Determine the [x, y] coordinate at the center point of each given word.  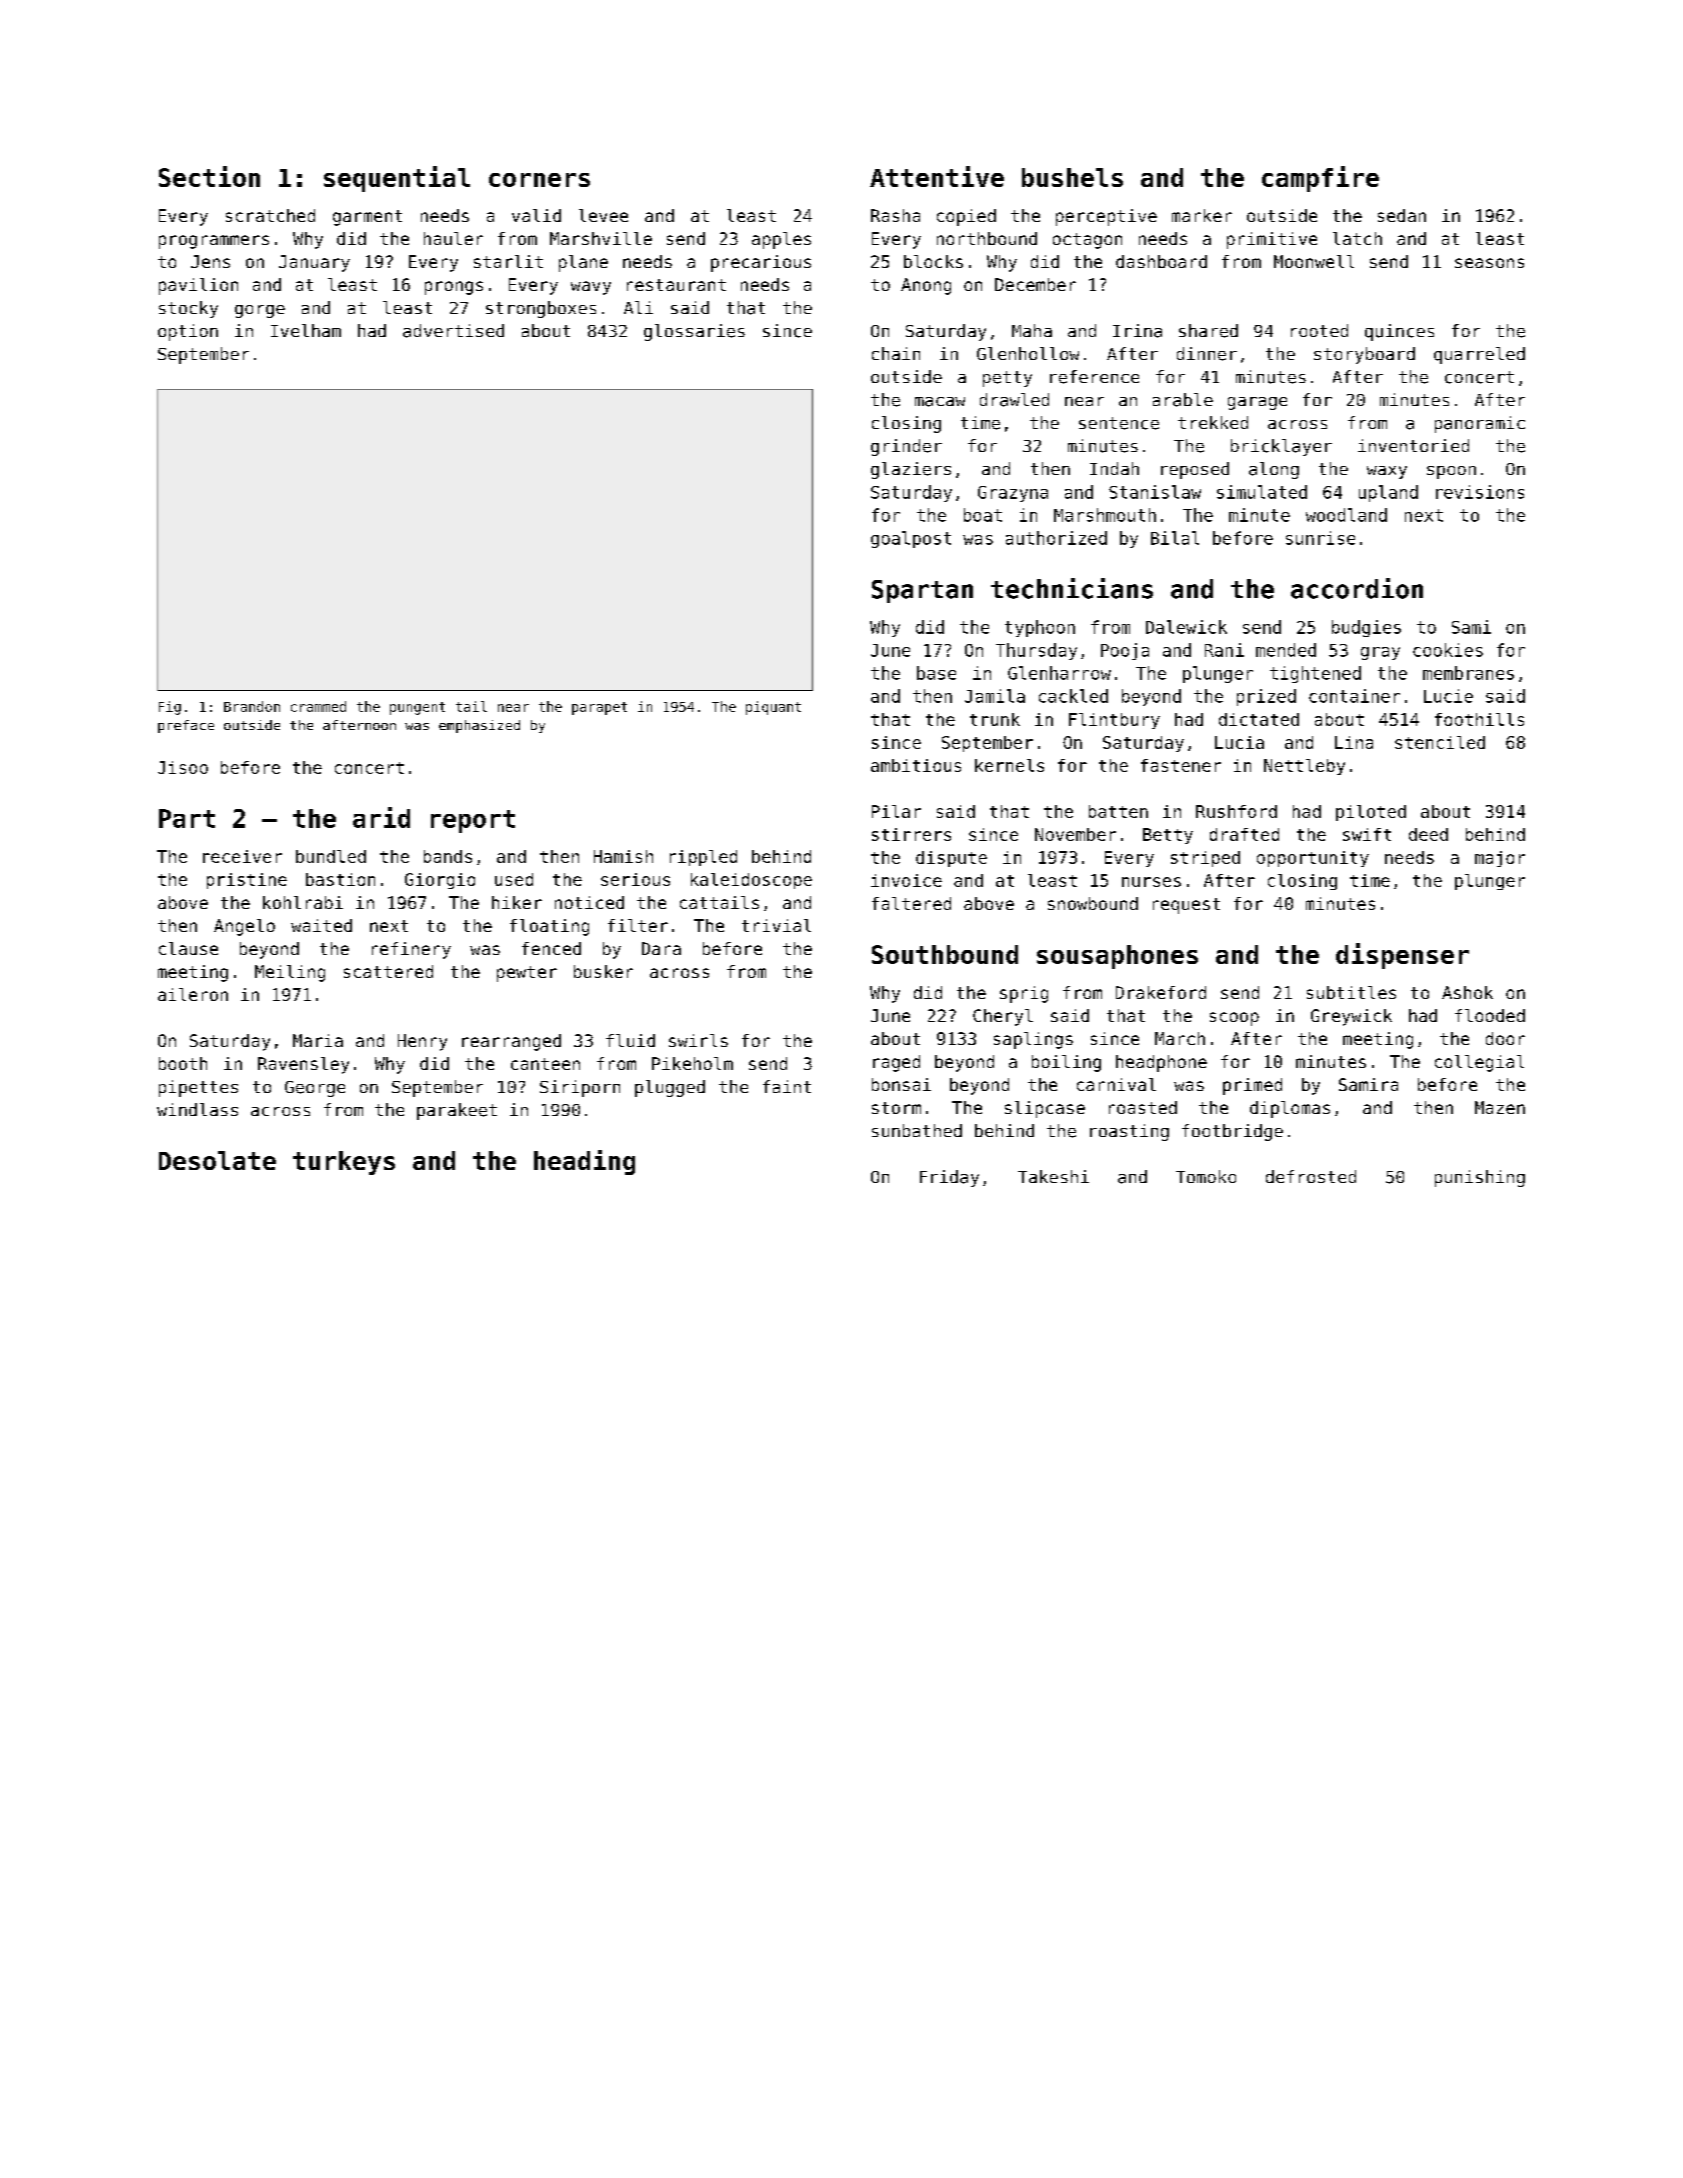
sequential [397, 179]
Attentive [937, 176]
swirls [698, 1040]
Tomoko [1206, 1176]
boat [983, 515]
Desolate [217, 1160]
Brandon [252, 706]
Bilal [1175, 538]
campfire [1320, 179]
